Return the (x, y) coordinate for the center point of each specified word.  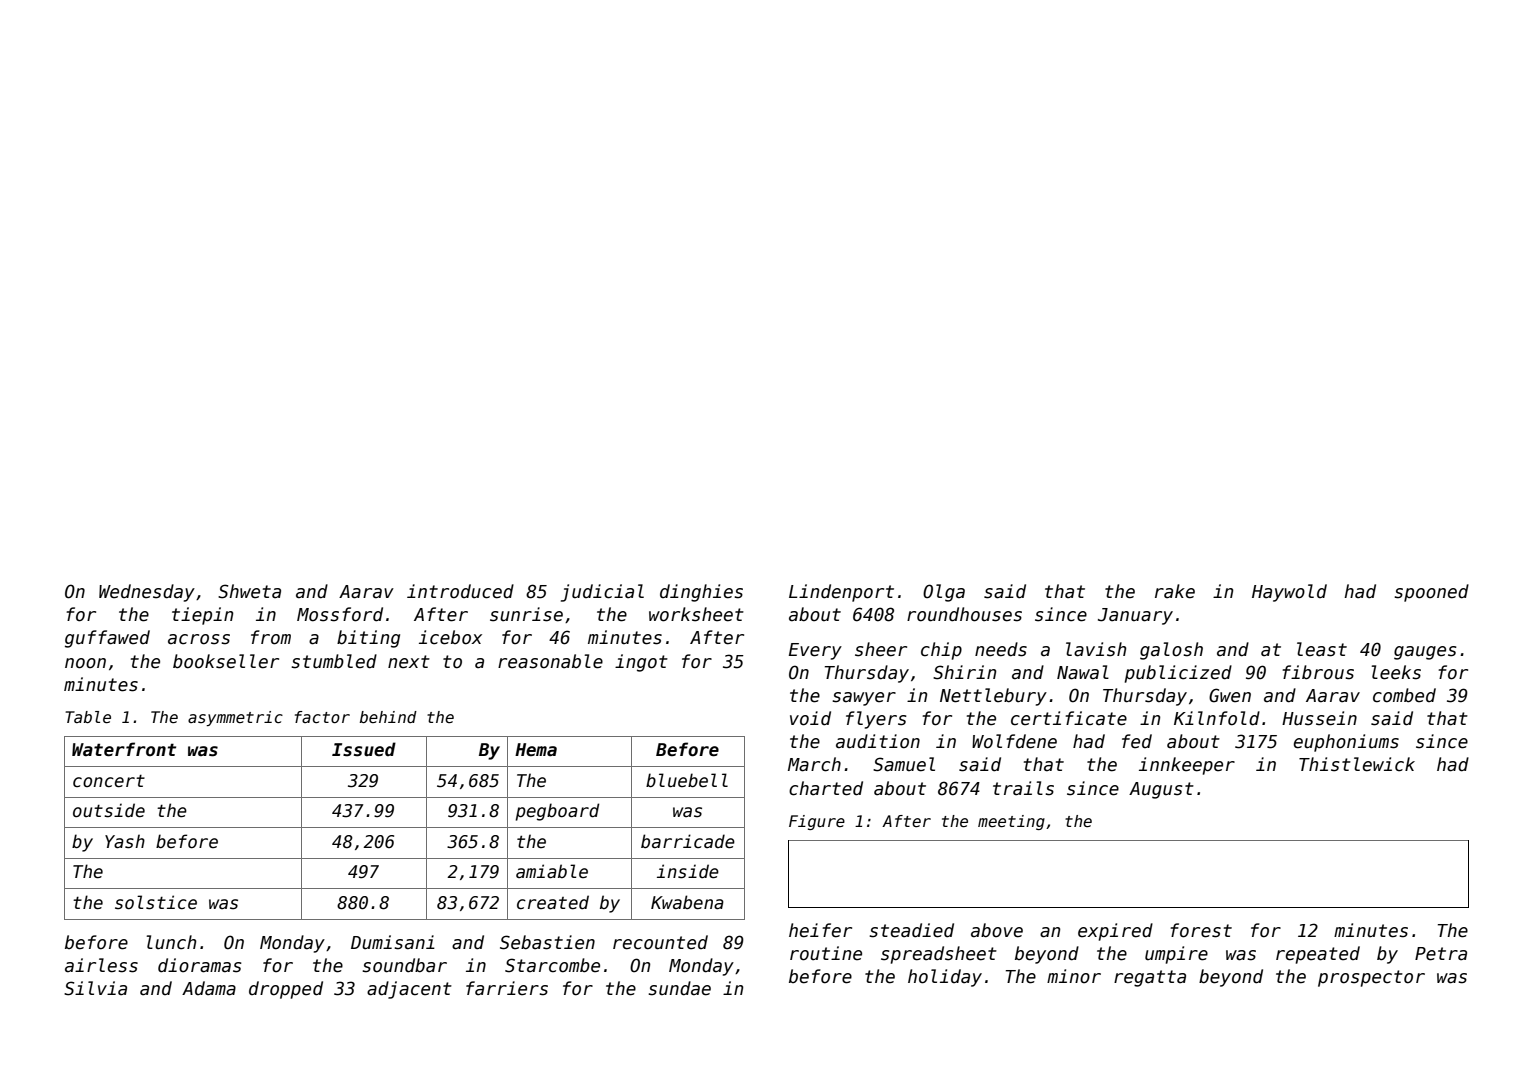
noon (85, 663)
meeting (1011, 822)
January (1135, 616)
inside (688, 871)
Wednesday (147, 593)
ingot (641, 663)
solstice (156, 902)
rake (1175, 591)
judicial (602, 593)
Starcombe (552, 965)
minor (1074, 976)
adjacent (409, 990)
